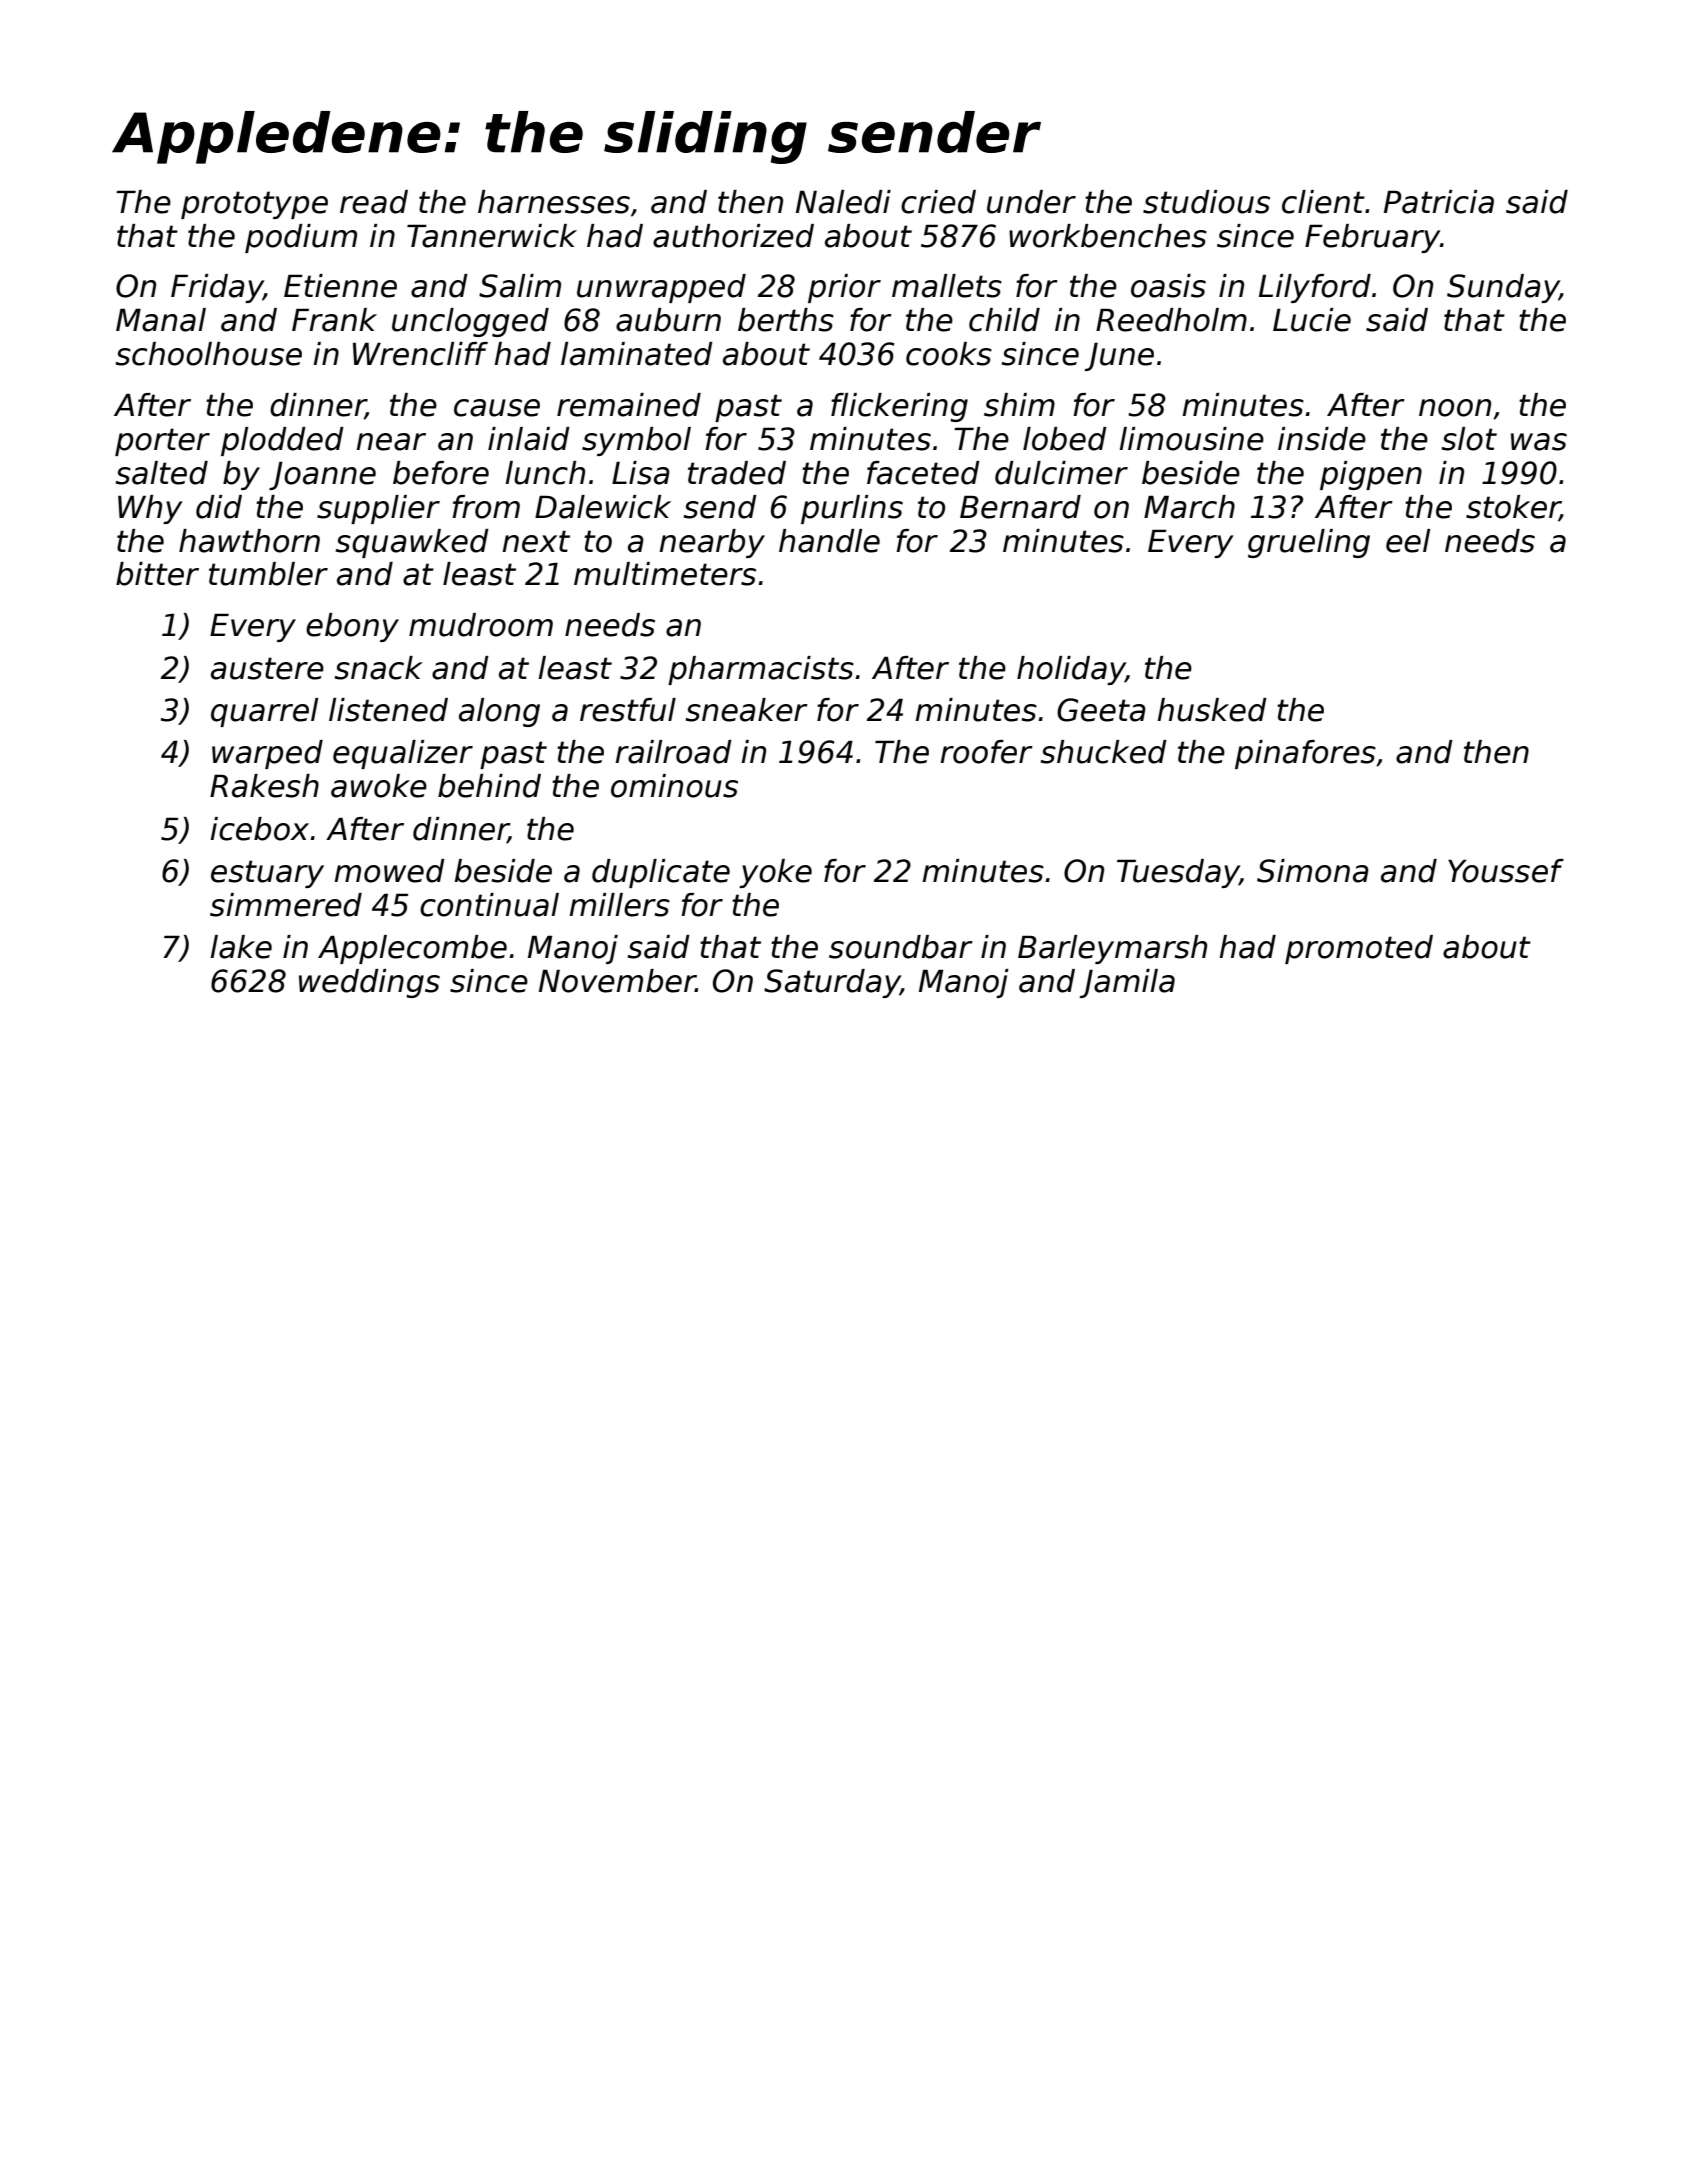 The image size is (1683, 2178). I want to click on Naledi, so click(843, 202).
